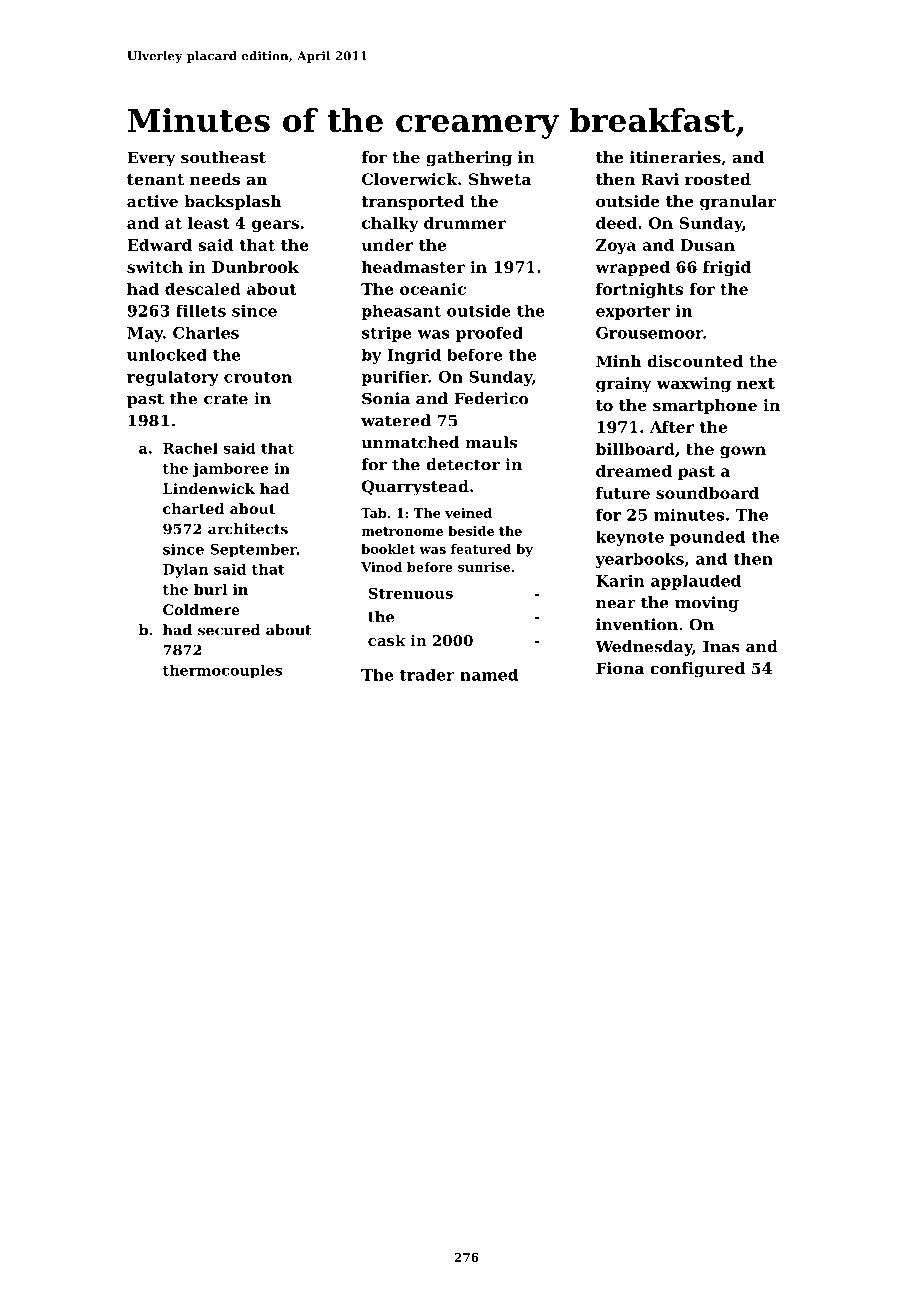  I want to click on gathering, so click(469, 159).
